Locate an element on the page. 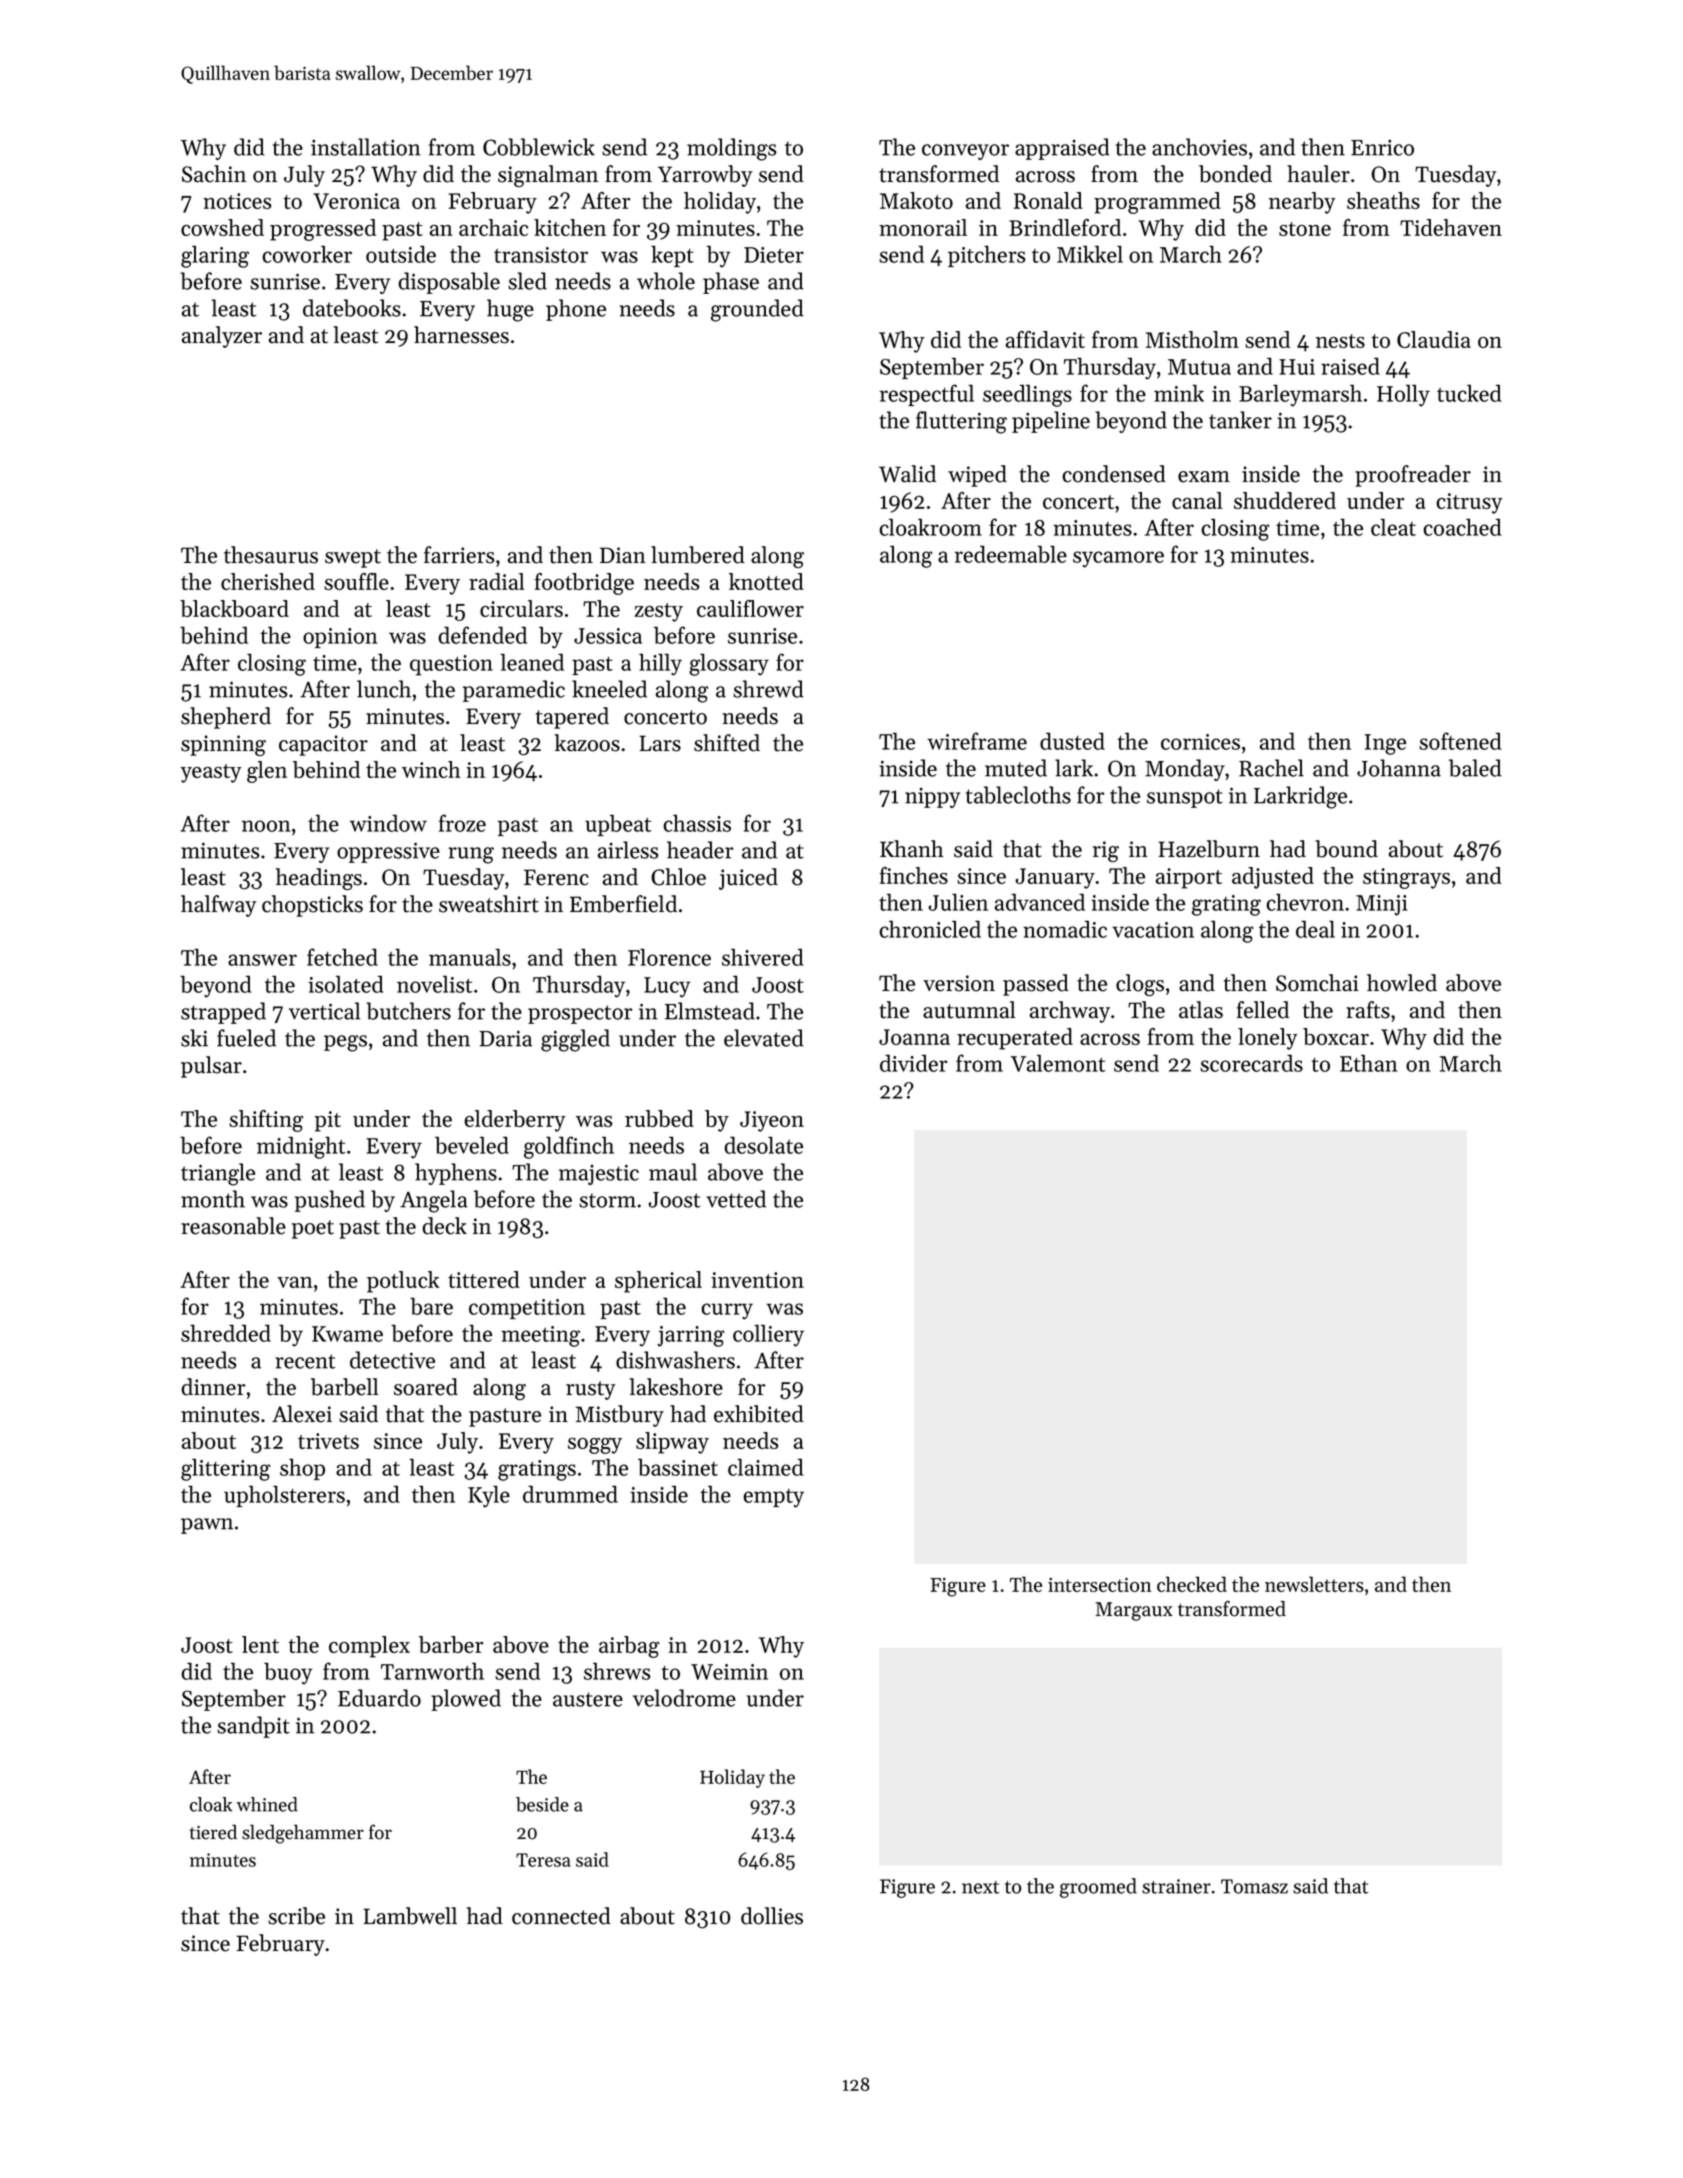 The height and width of the image is (2178, 1683). anchovies is located at coordinates (1199, 147).
